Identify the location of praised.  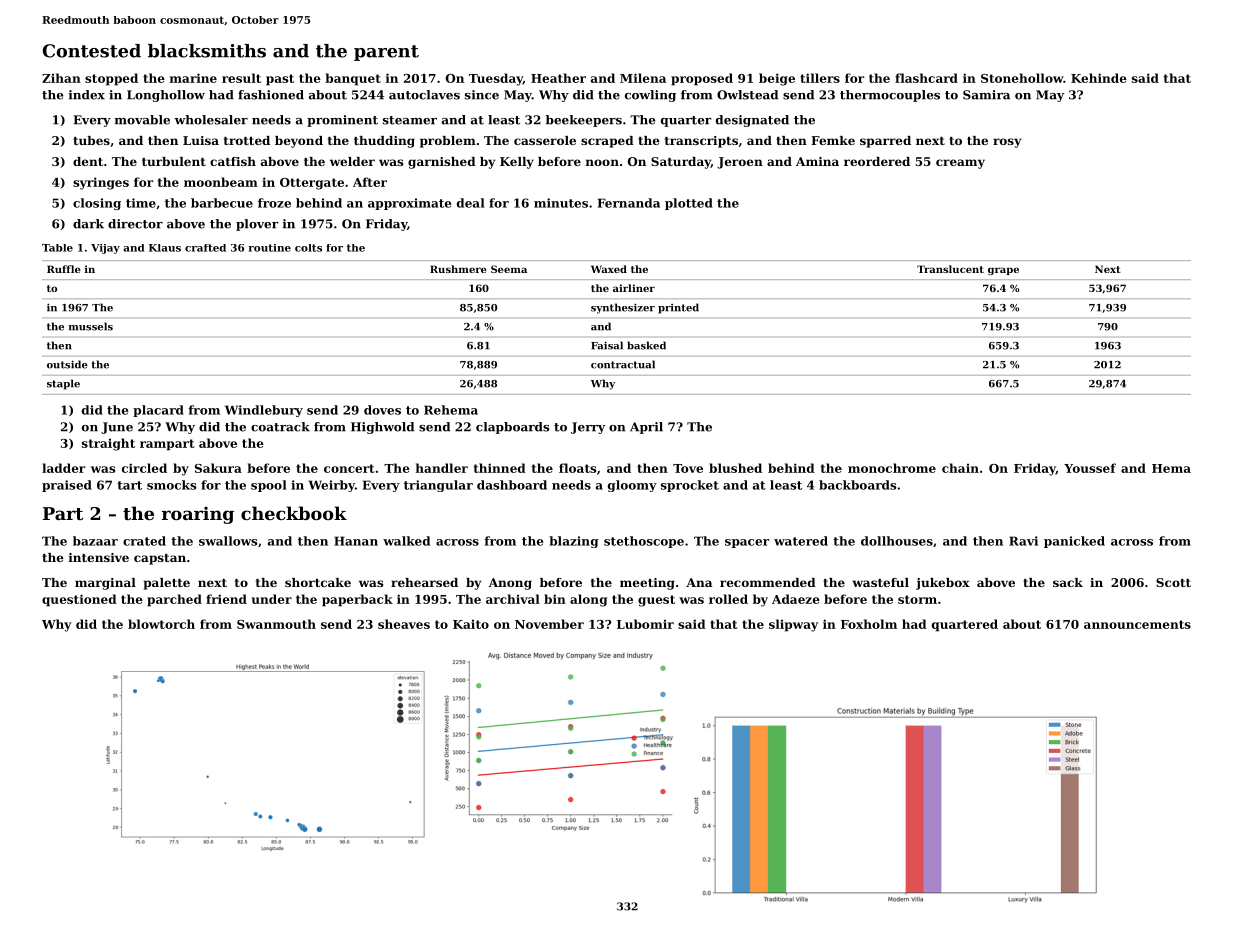
(67, 486).
